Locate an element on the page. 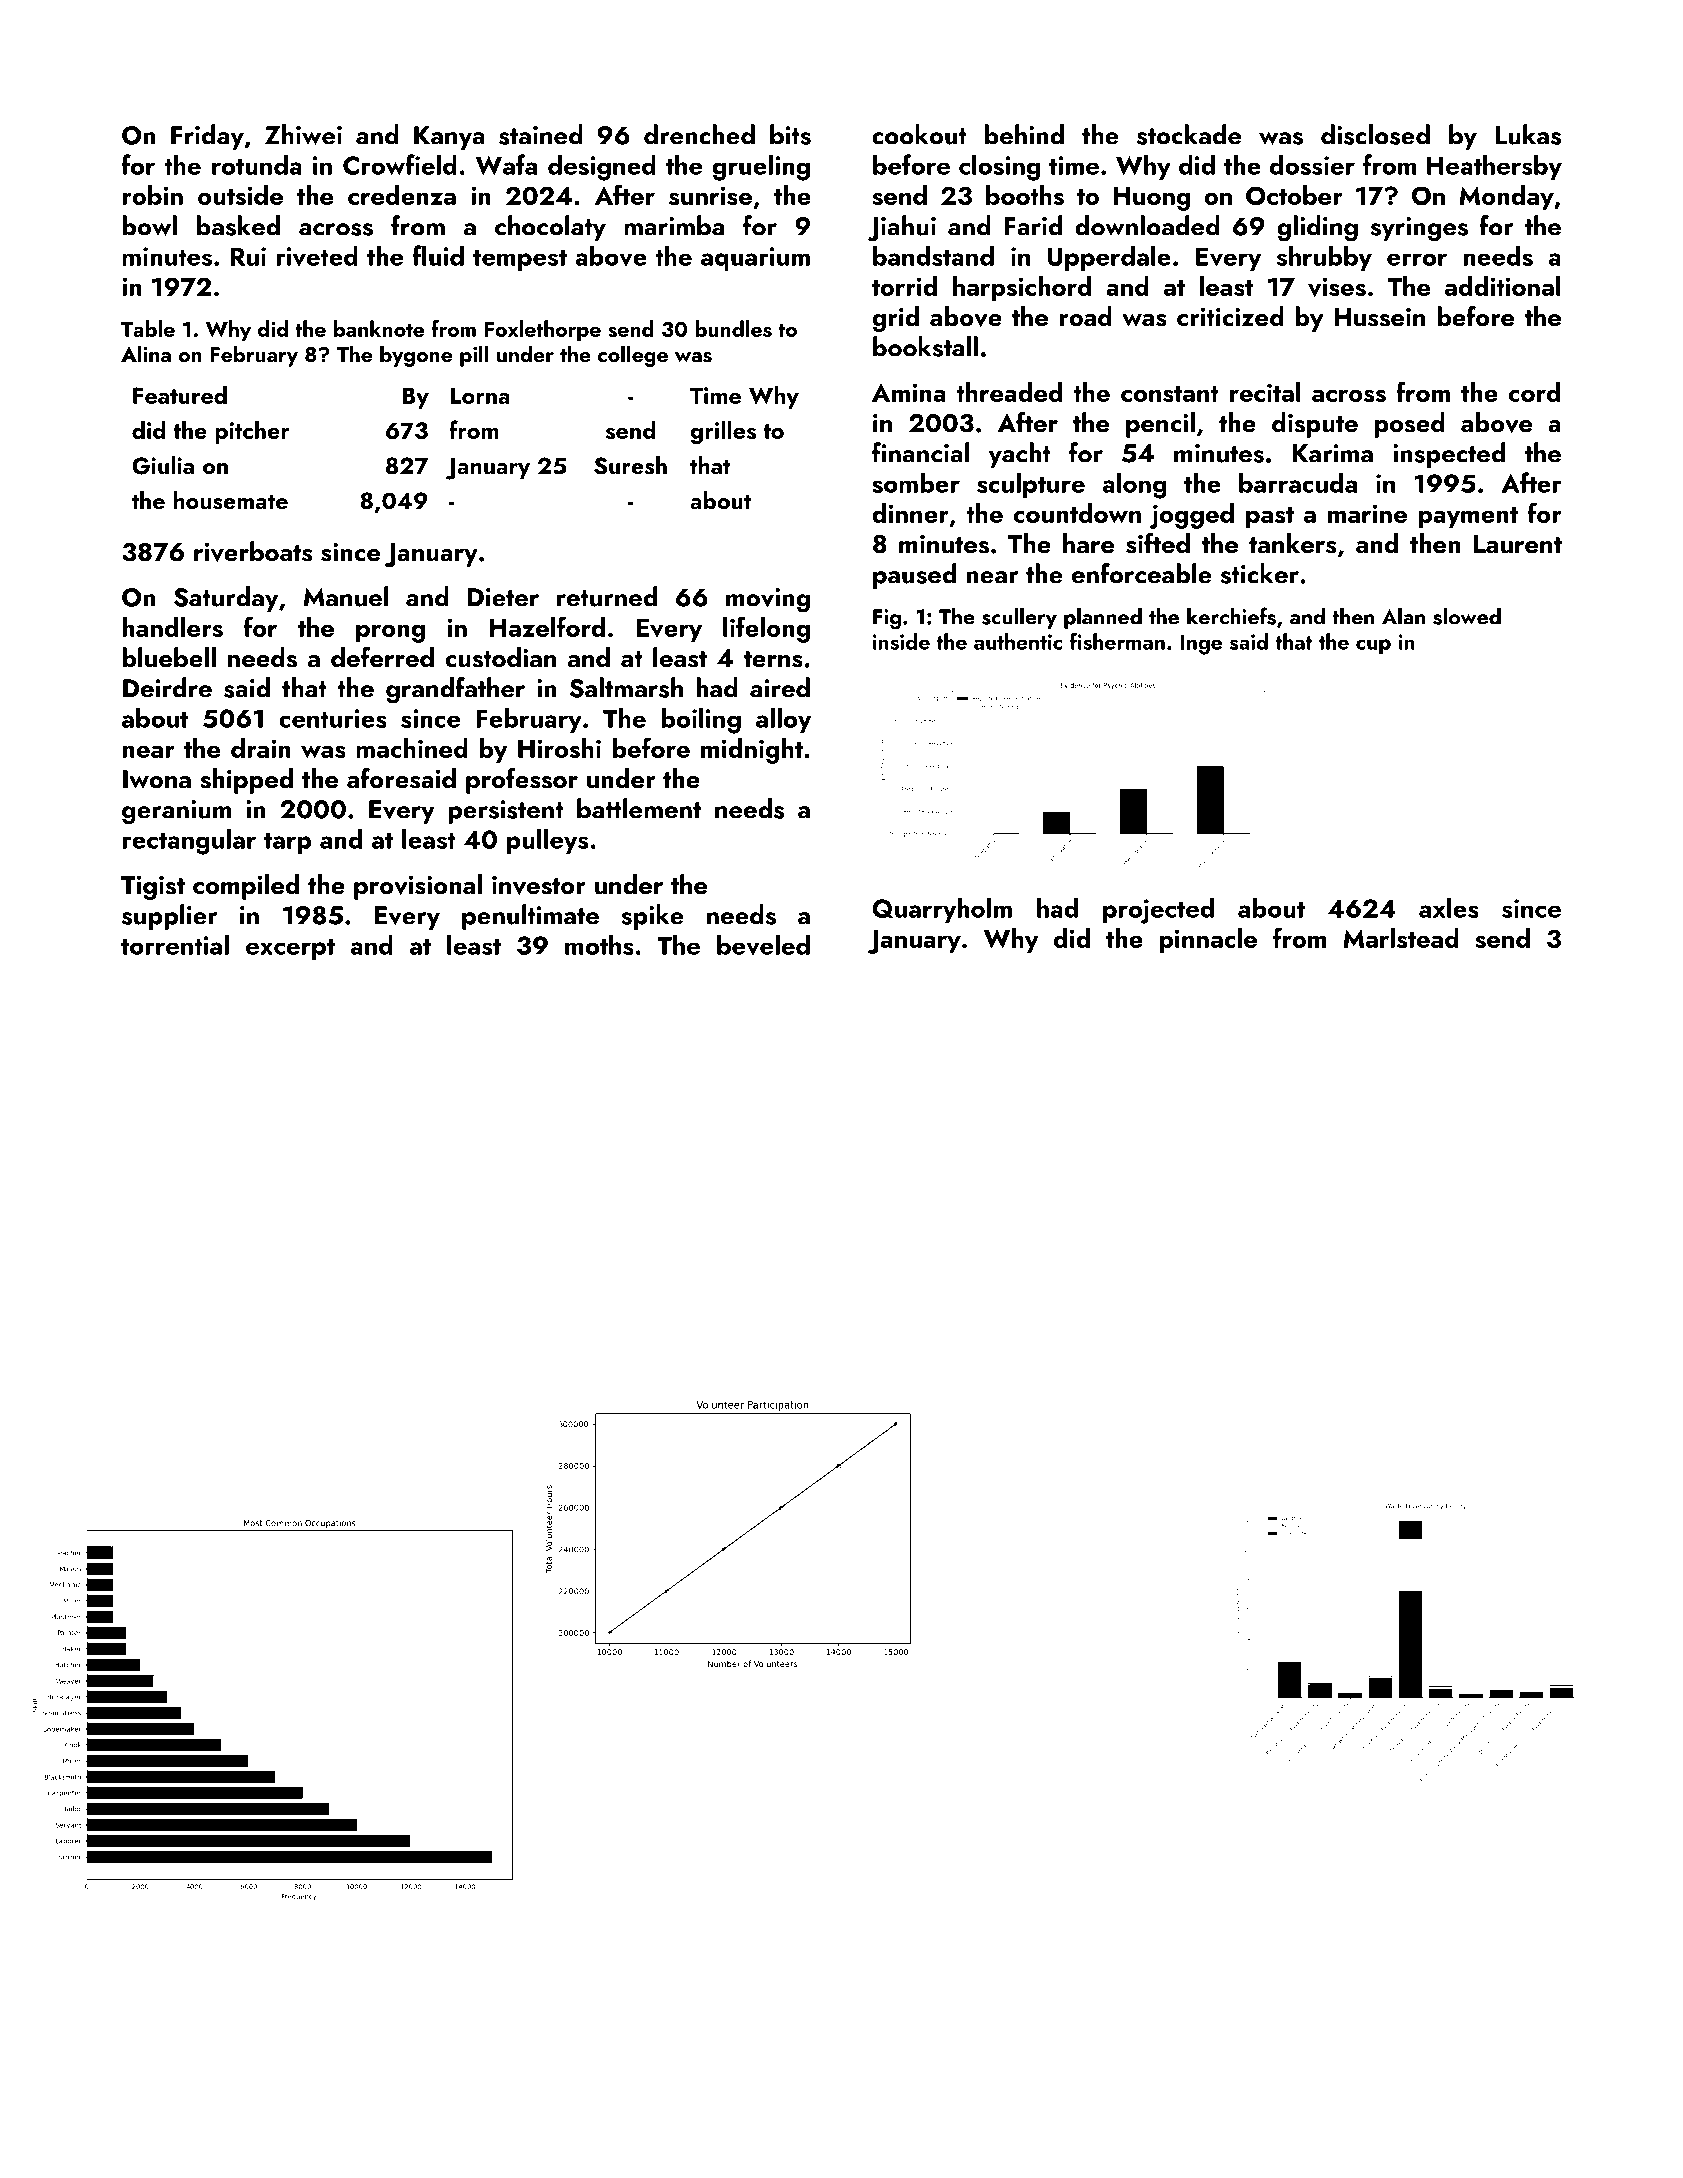  excerpt is located at coordinates (290, 949).
